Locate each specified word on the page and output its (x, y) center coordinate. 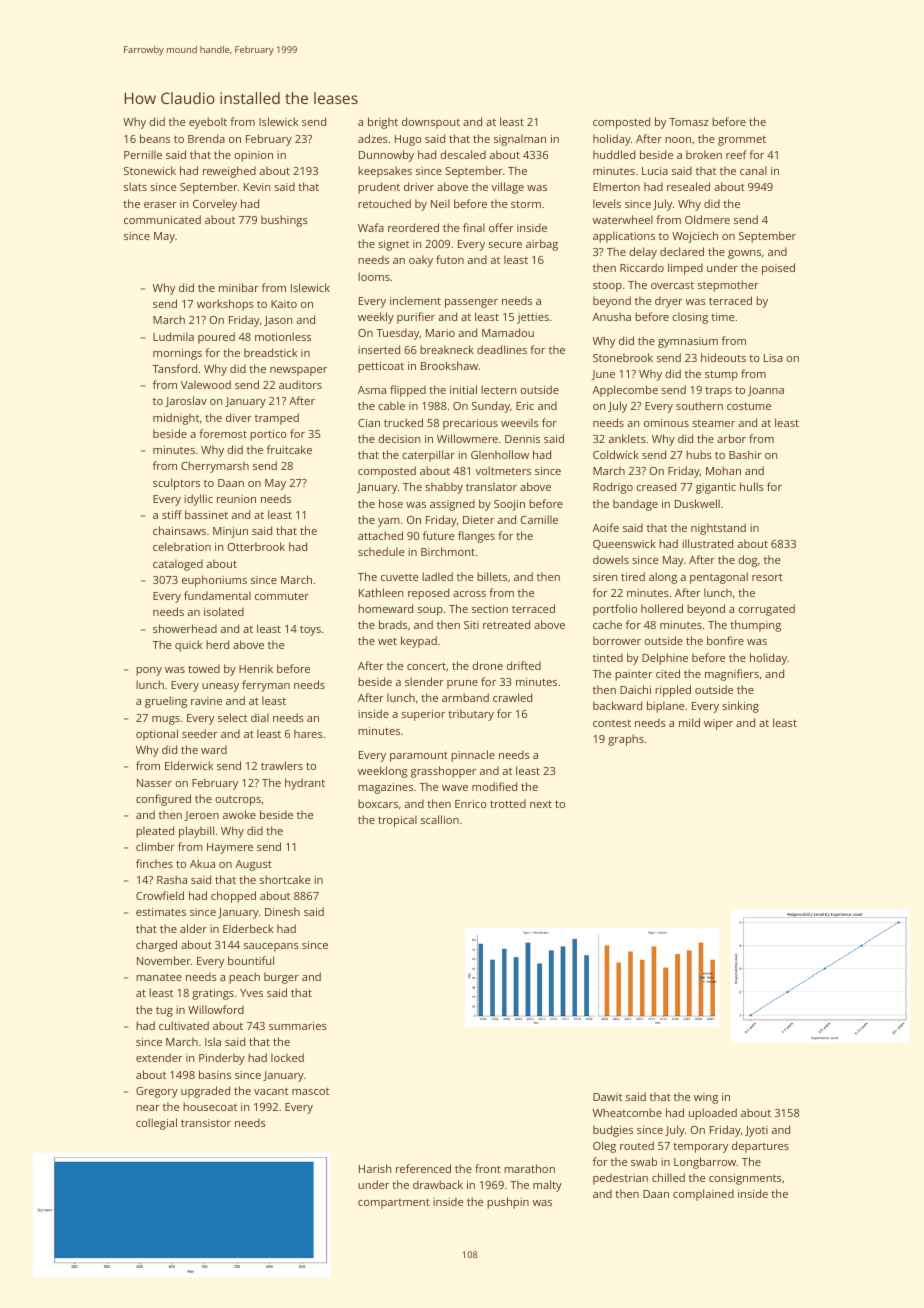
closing (690, 318)
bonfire (725, 640)
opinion (253, 156)
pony (149, 671)
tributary (471, 715)
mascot (310, 1091)
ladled (437, 576)
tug (164, 1011)
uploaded (713, 1114)
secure (505, 245)
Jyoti (756, 1131)
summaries (298, 1026)
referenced (423, 1168)
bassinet (206, 514)
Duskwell (697, 503)
